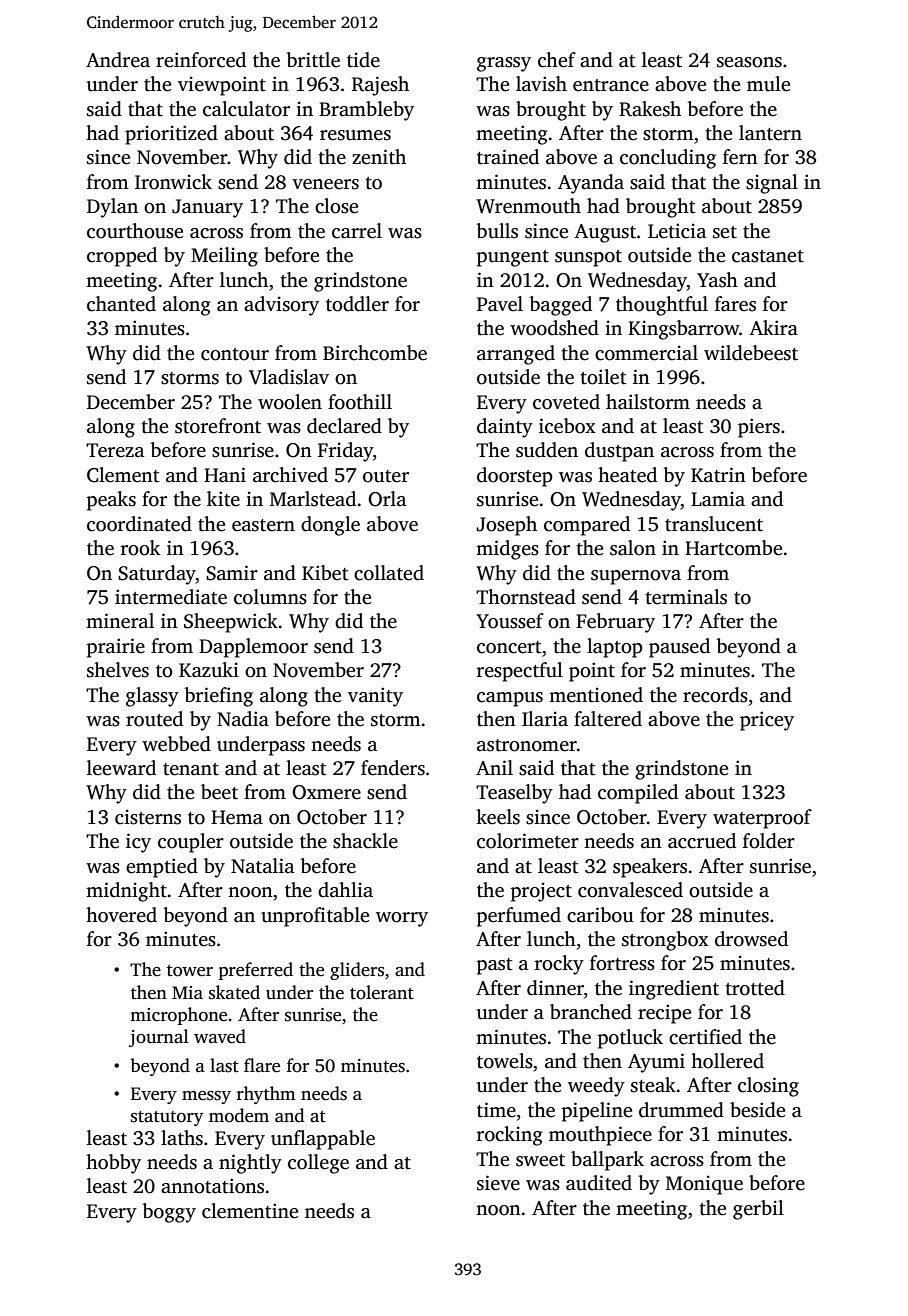  What do you see at coordinates (772, 184) in the screenshot?
I see `signal` at bounding box center [772, 184].
